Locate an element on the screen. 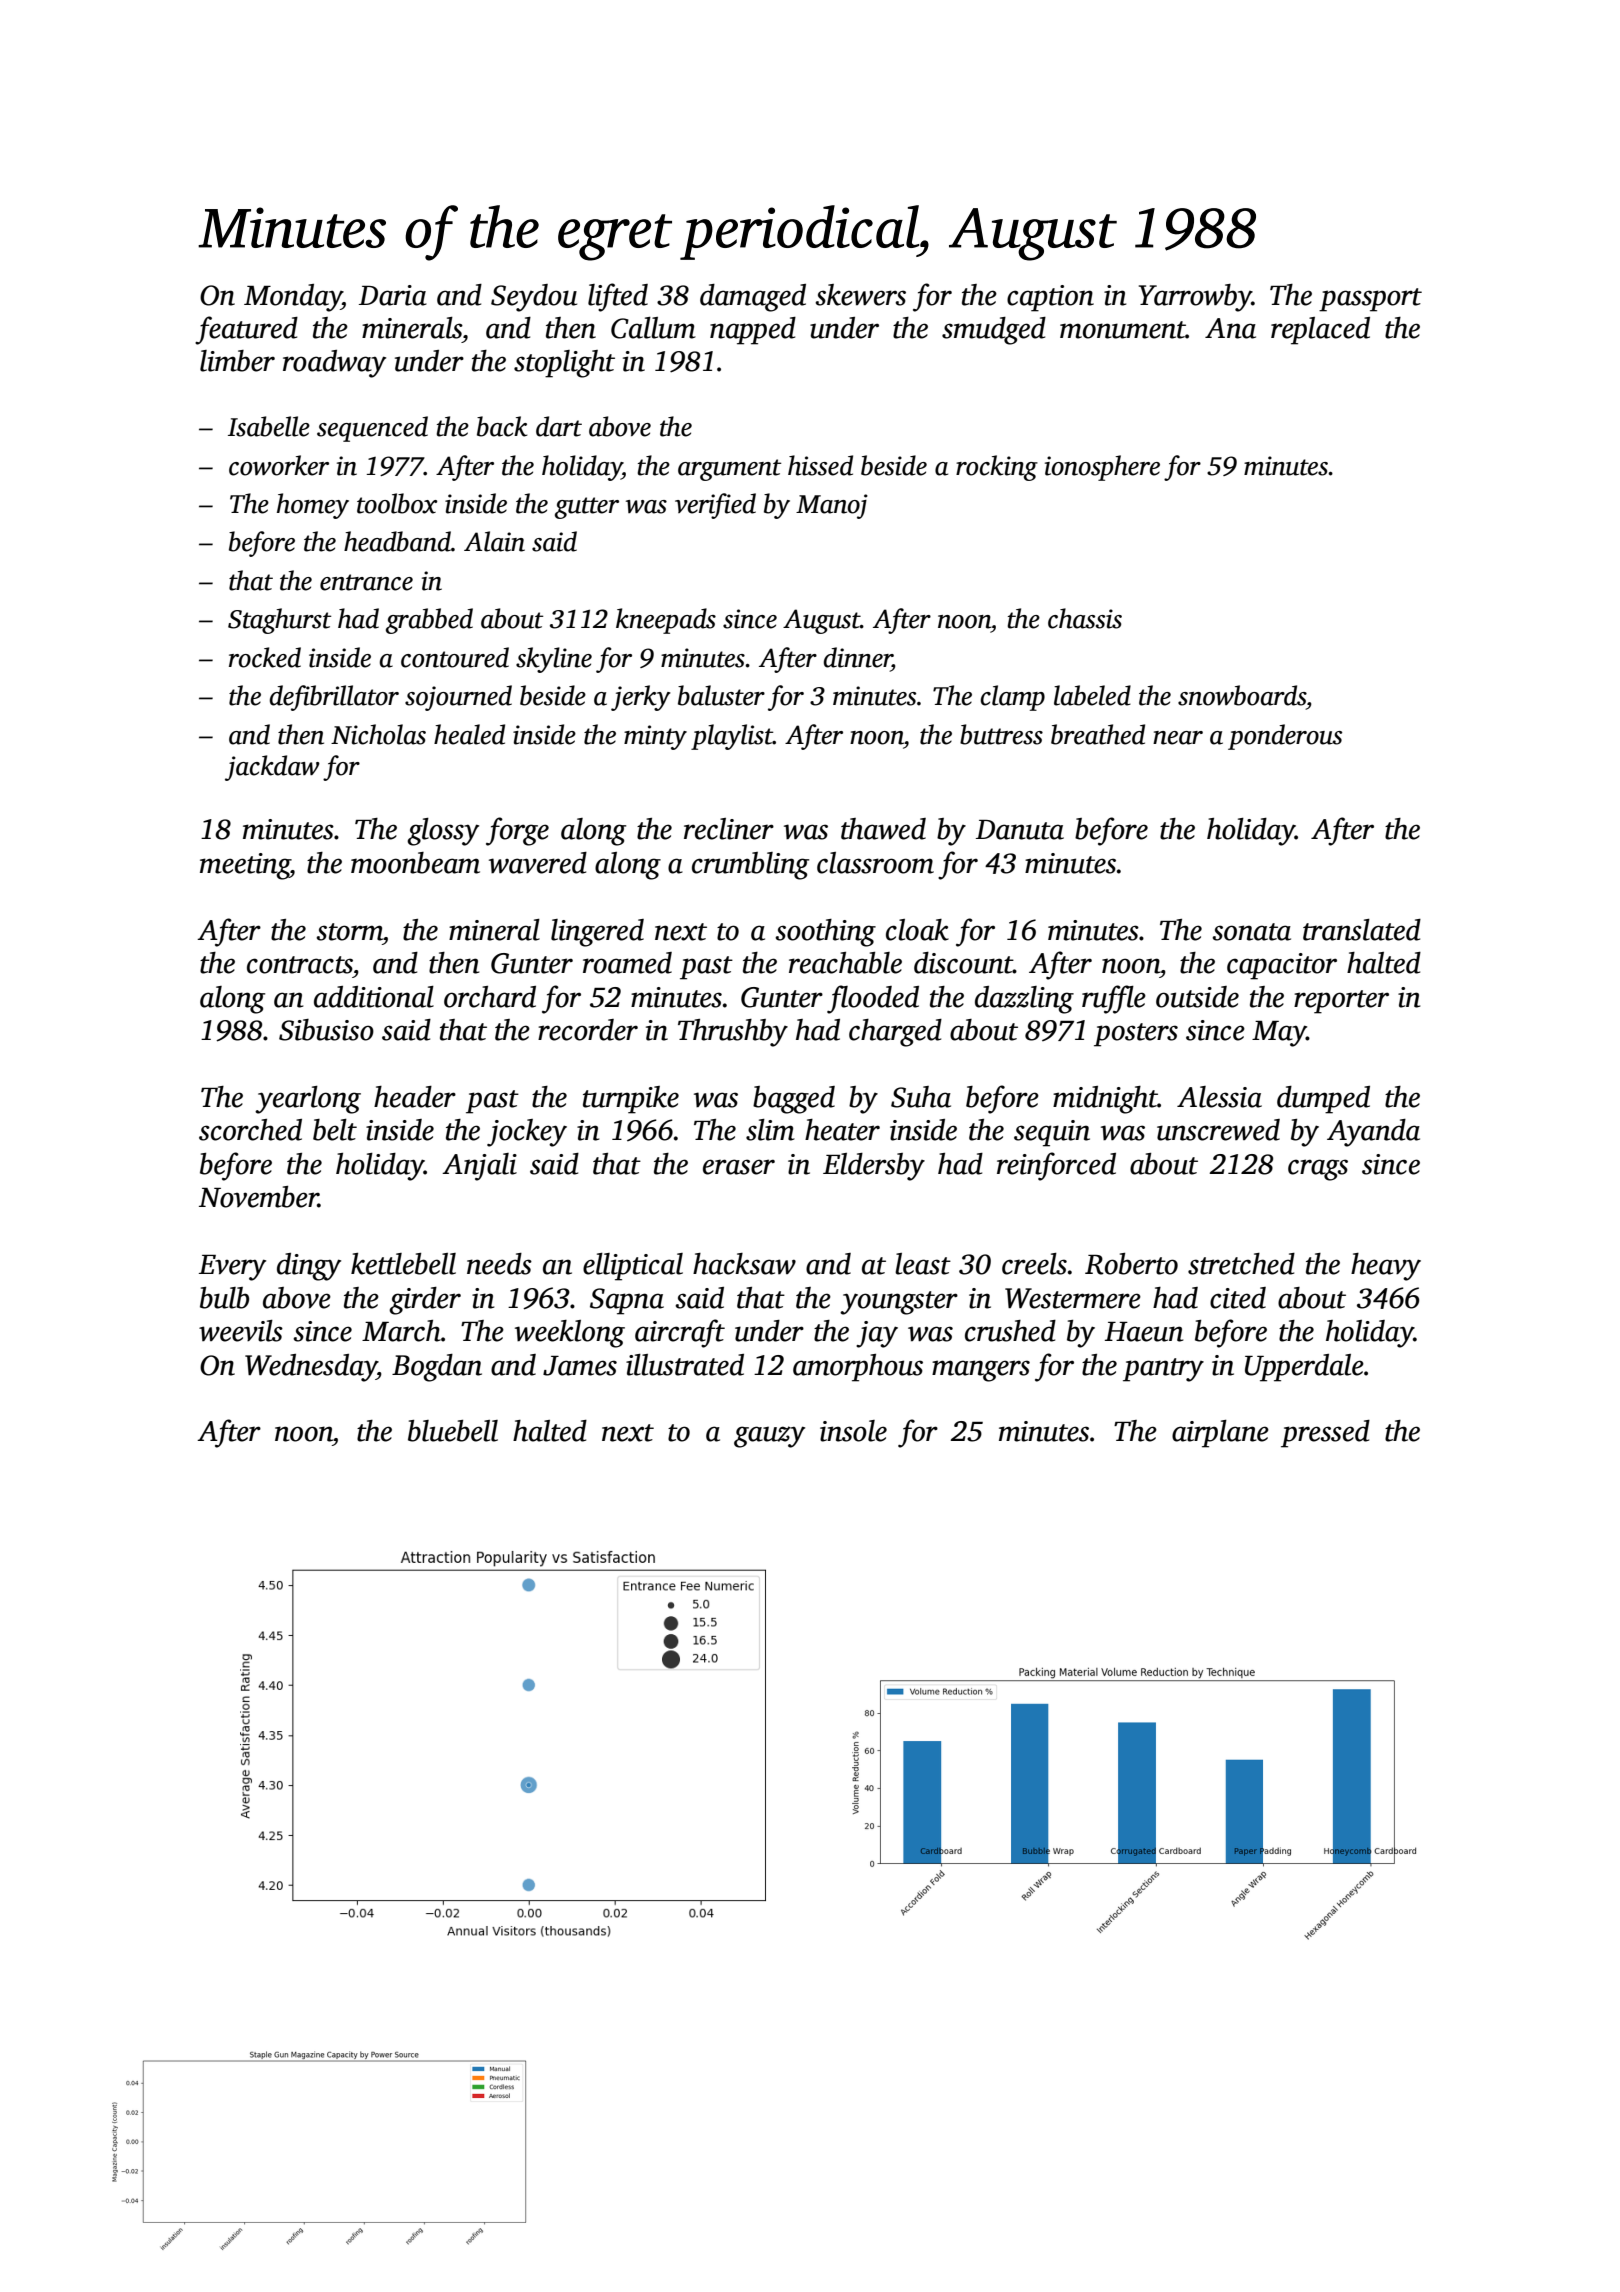  playlist is located at coordinates (732, 737).
